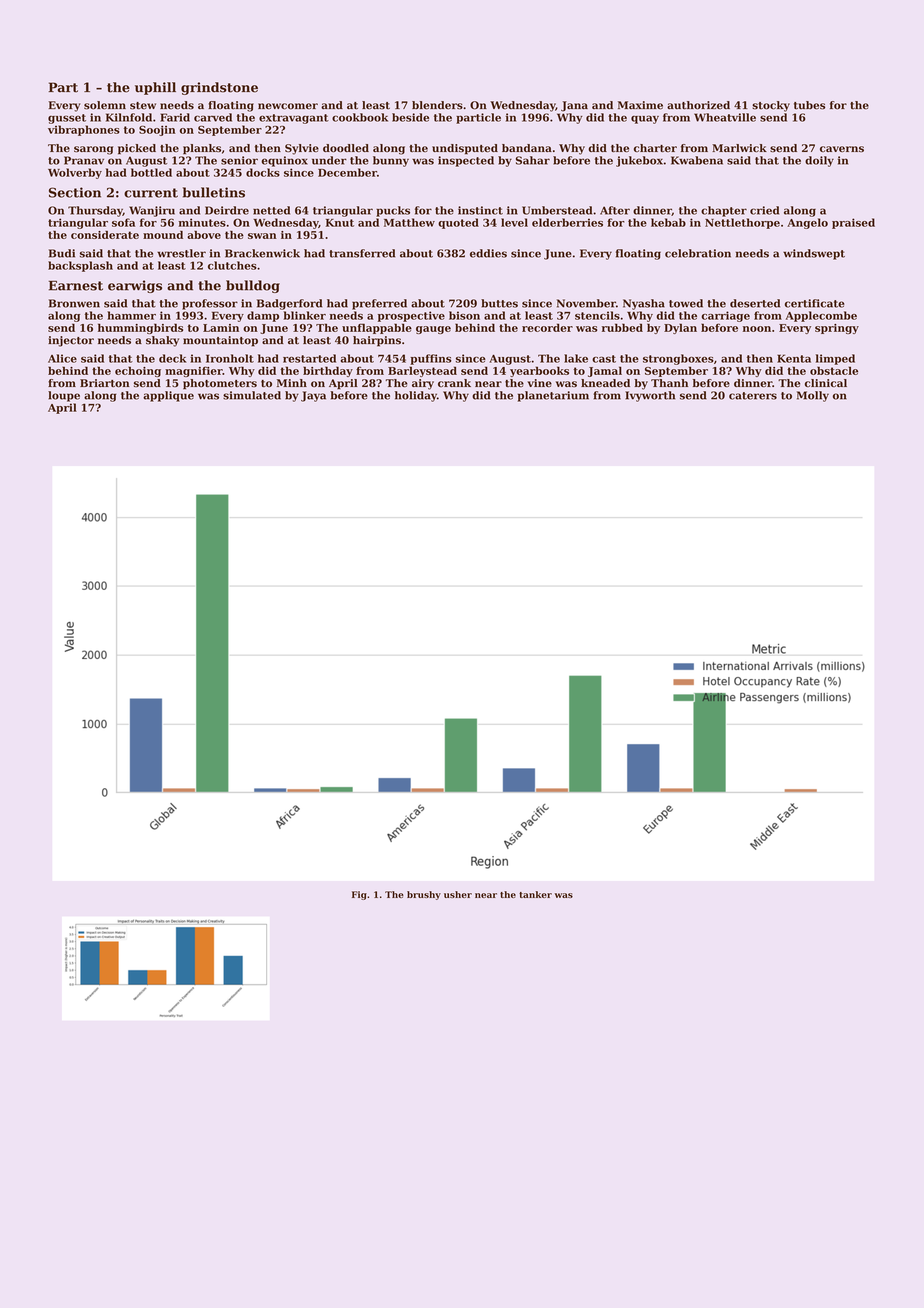  I want to click on brushy, so click(424, 895).
